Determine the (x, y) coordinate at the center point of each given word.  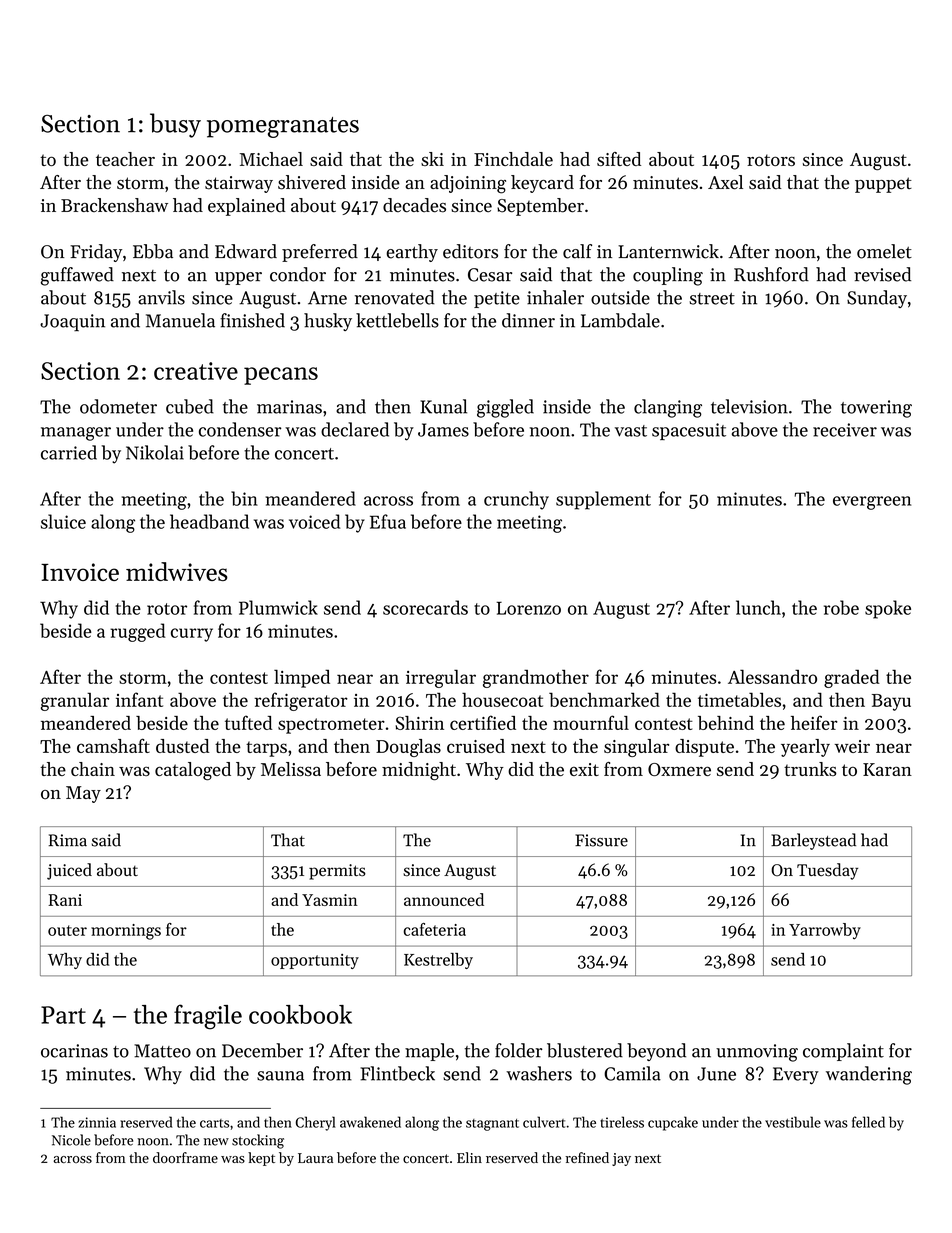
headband (209, 521)
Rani (65, 900)
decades (414, 205)
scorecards (425, 607)
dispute (704, 748)
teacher (125, 159)
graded (852, 678)
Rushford (771, 274)
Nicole (71, 1140)
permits (337, 872)
